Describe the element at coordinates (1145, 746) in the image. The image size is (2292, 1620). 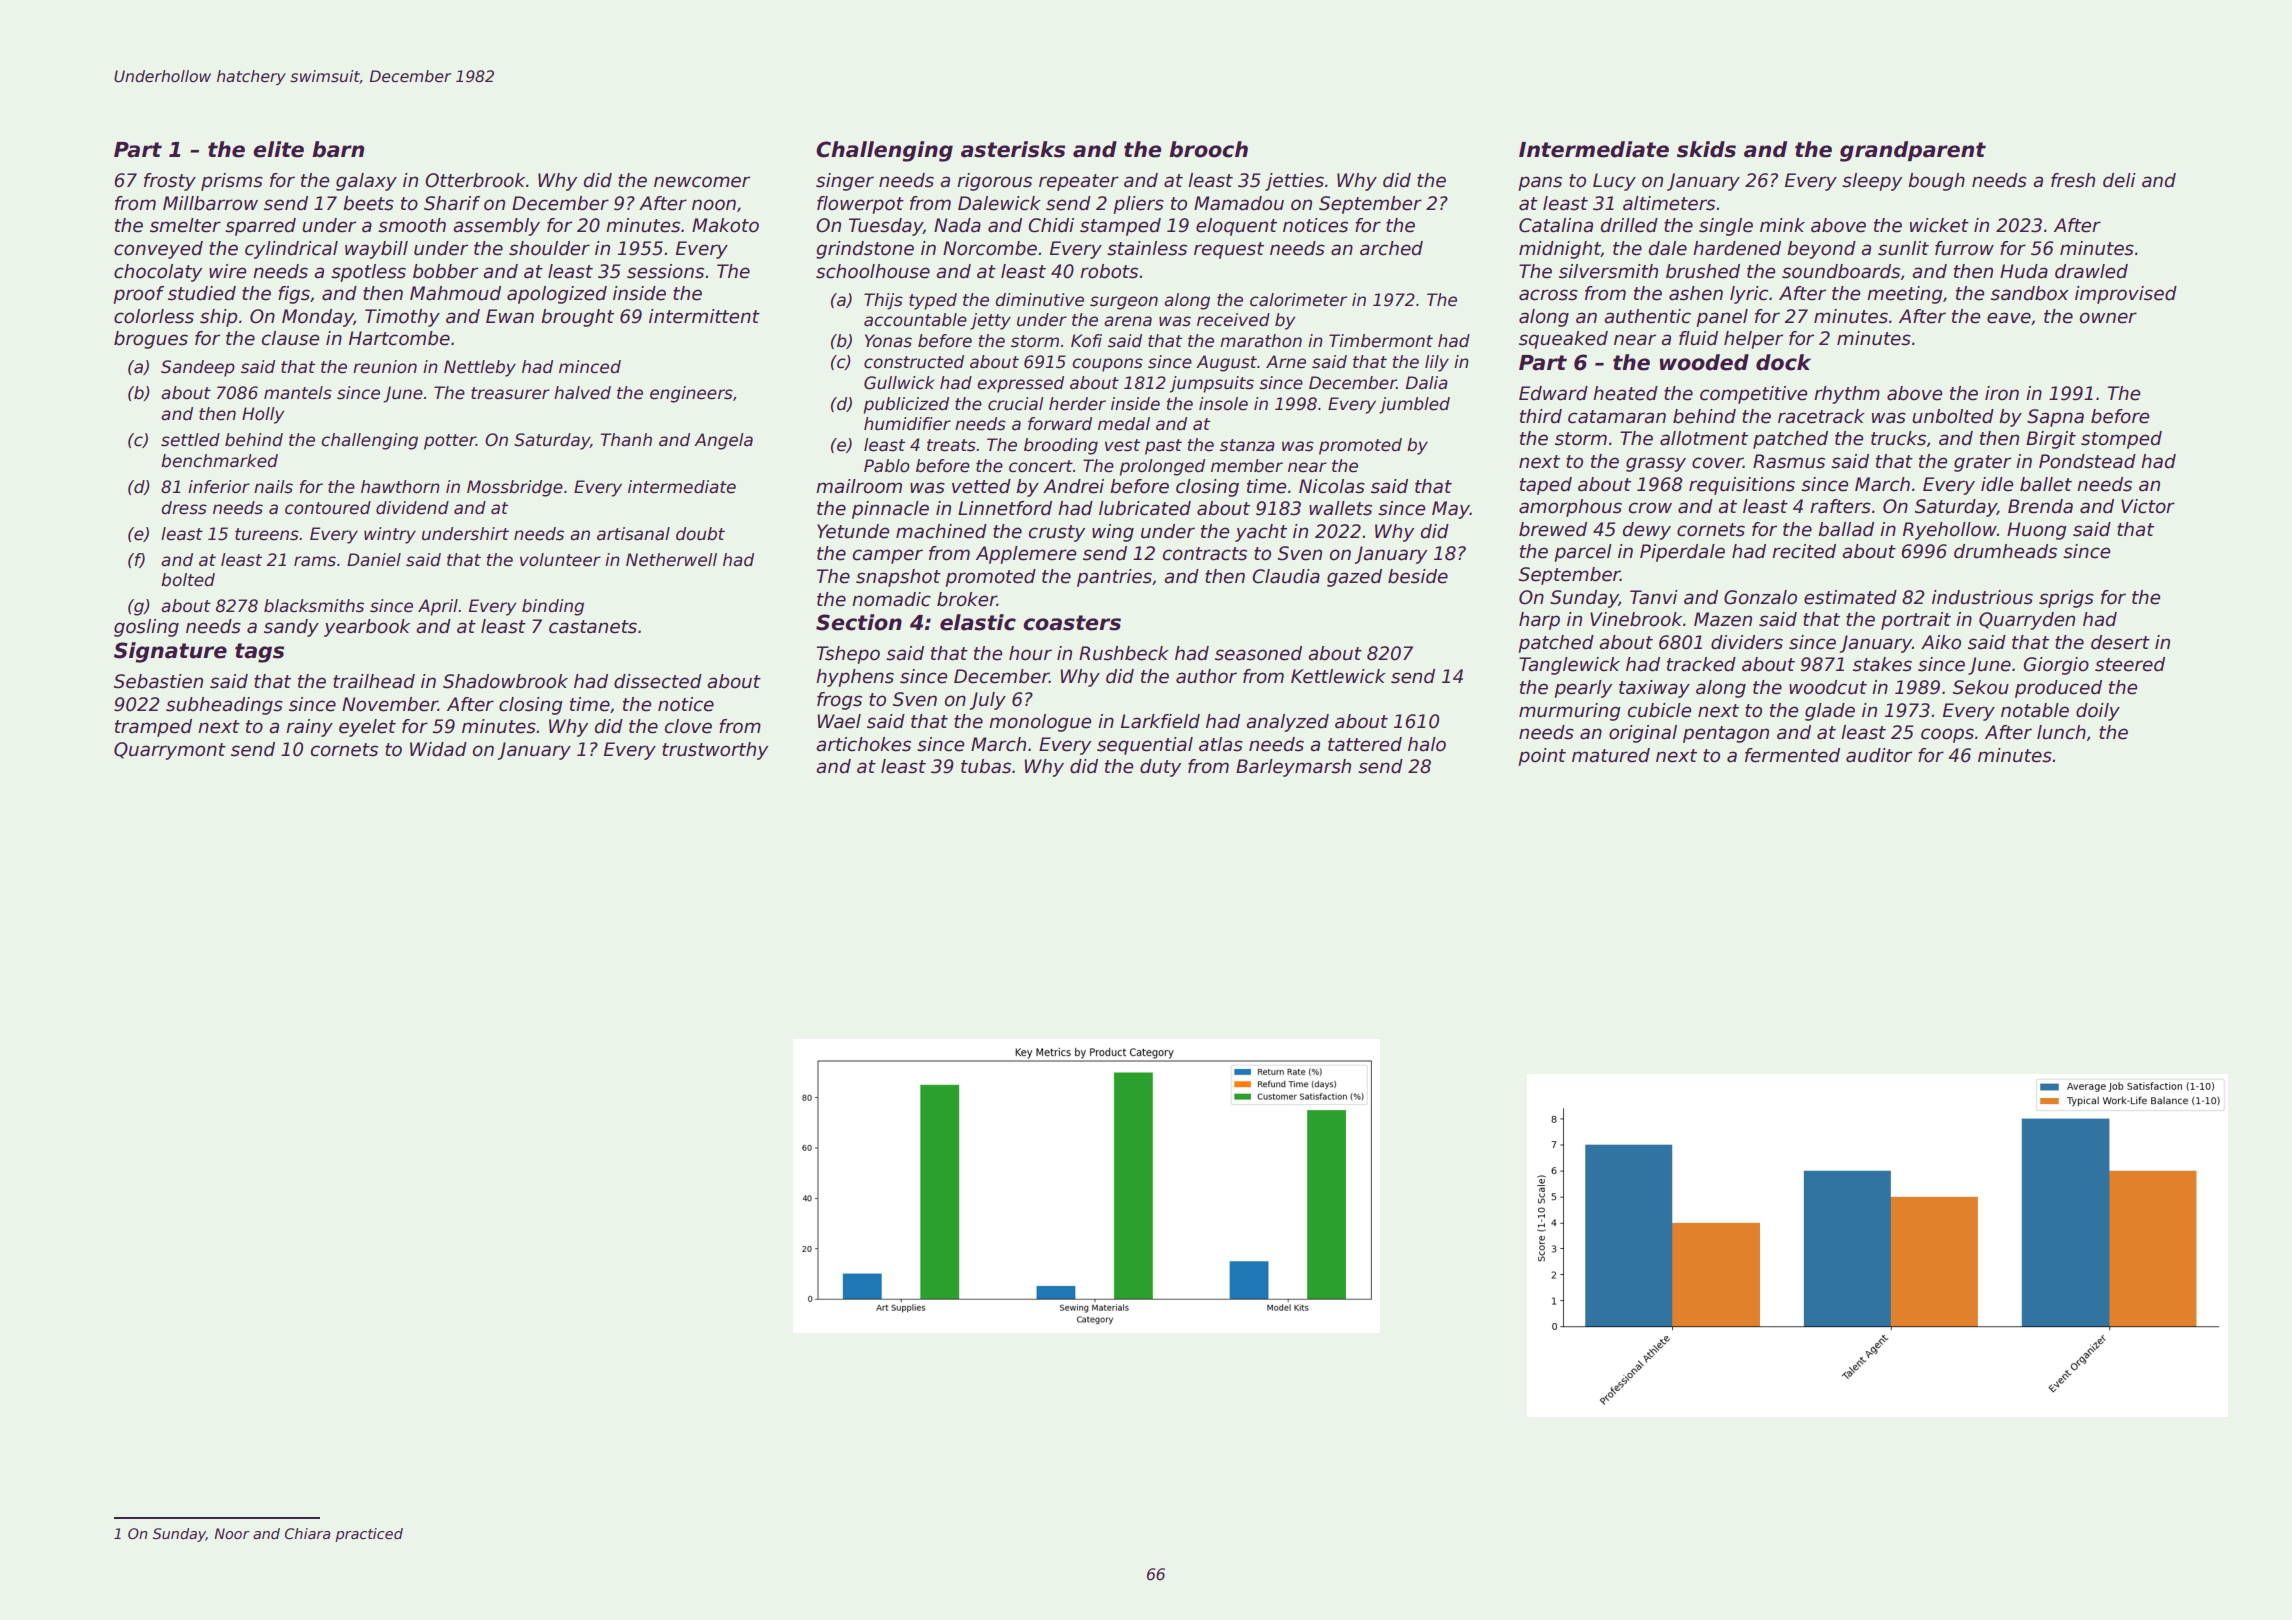
I see `sequential` at that location.
